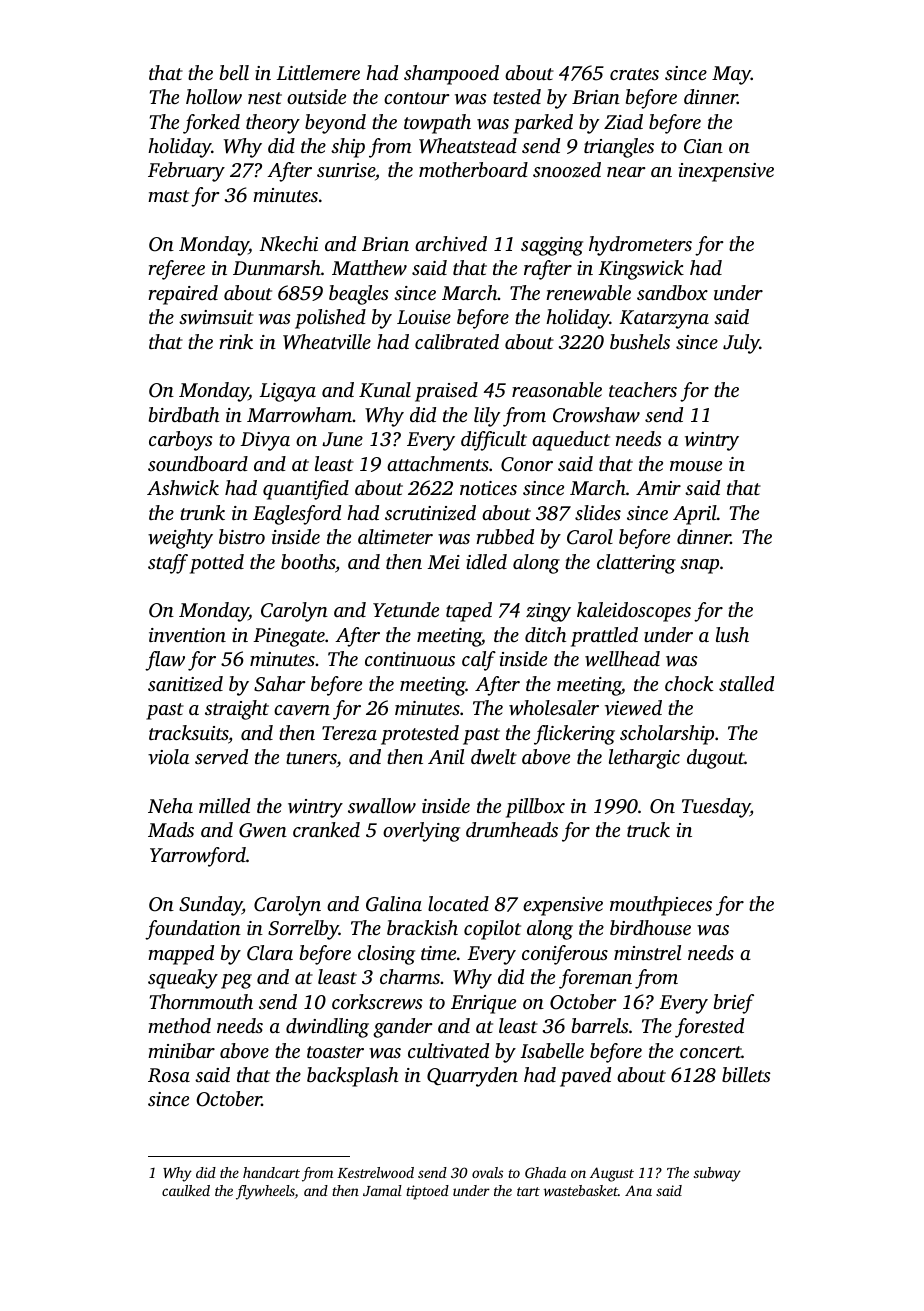 Image resolution: width=924 pixels, height=1311 pixels. What do you see at coordinates (270, 953) in the screenshot?
I see `Clara` at bounding box center [270, 953].
